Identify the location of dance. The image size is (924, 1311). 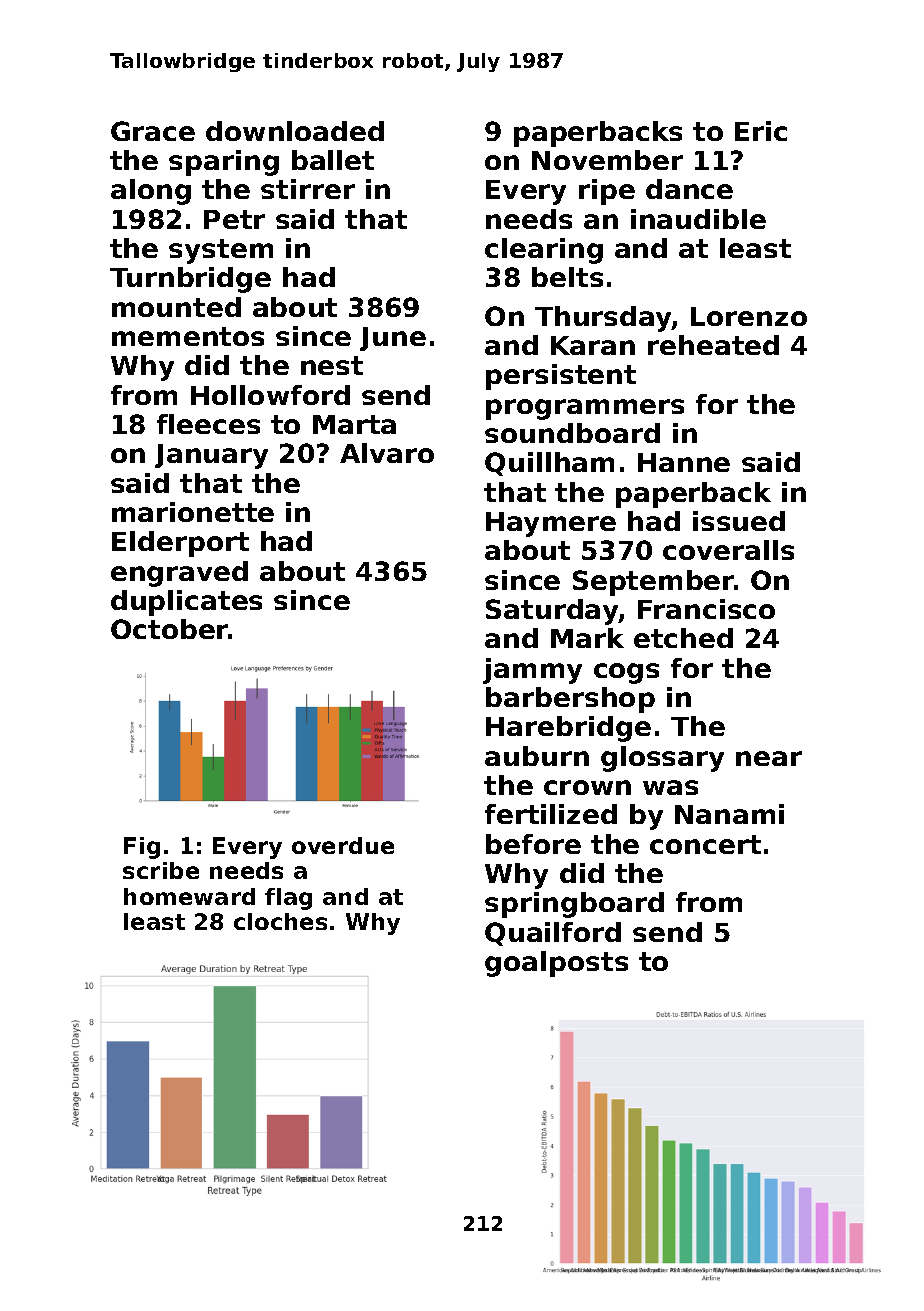
(689, 189).
